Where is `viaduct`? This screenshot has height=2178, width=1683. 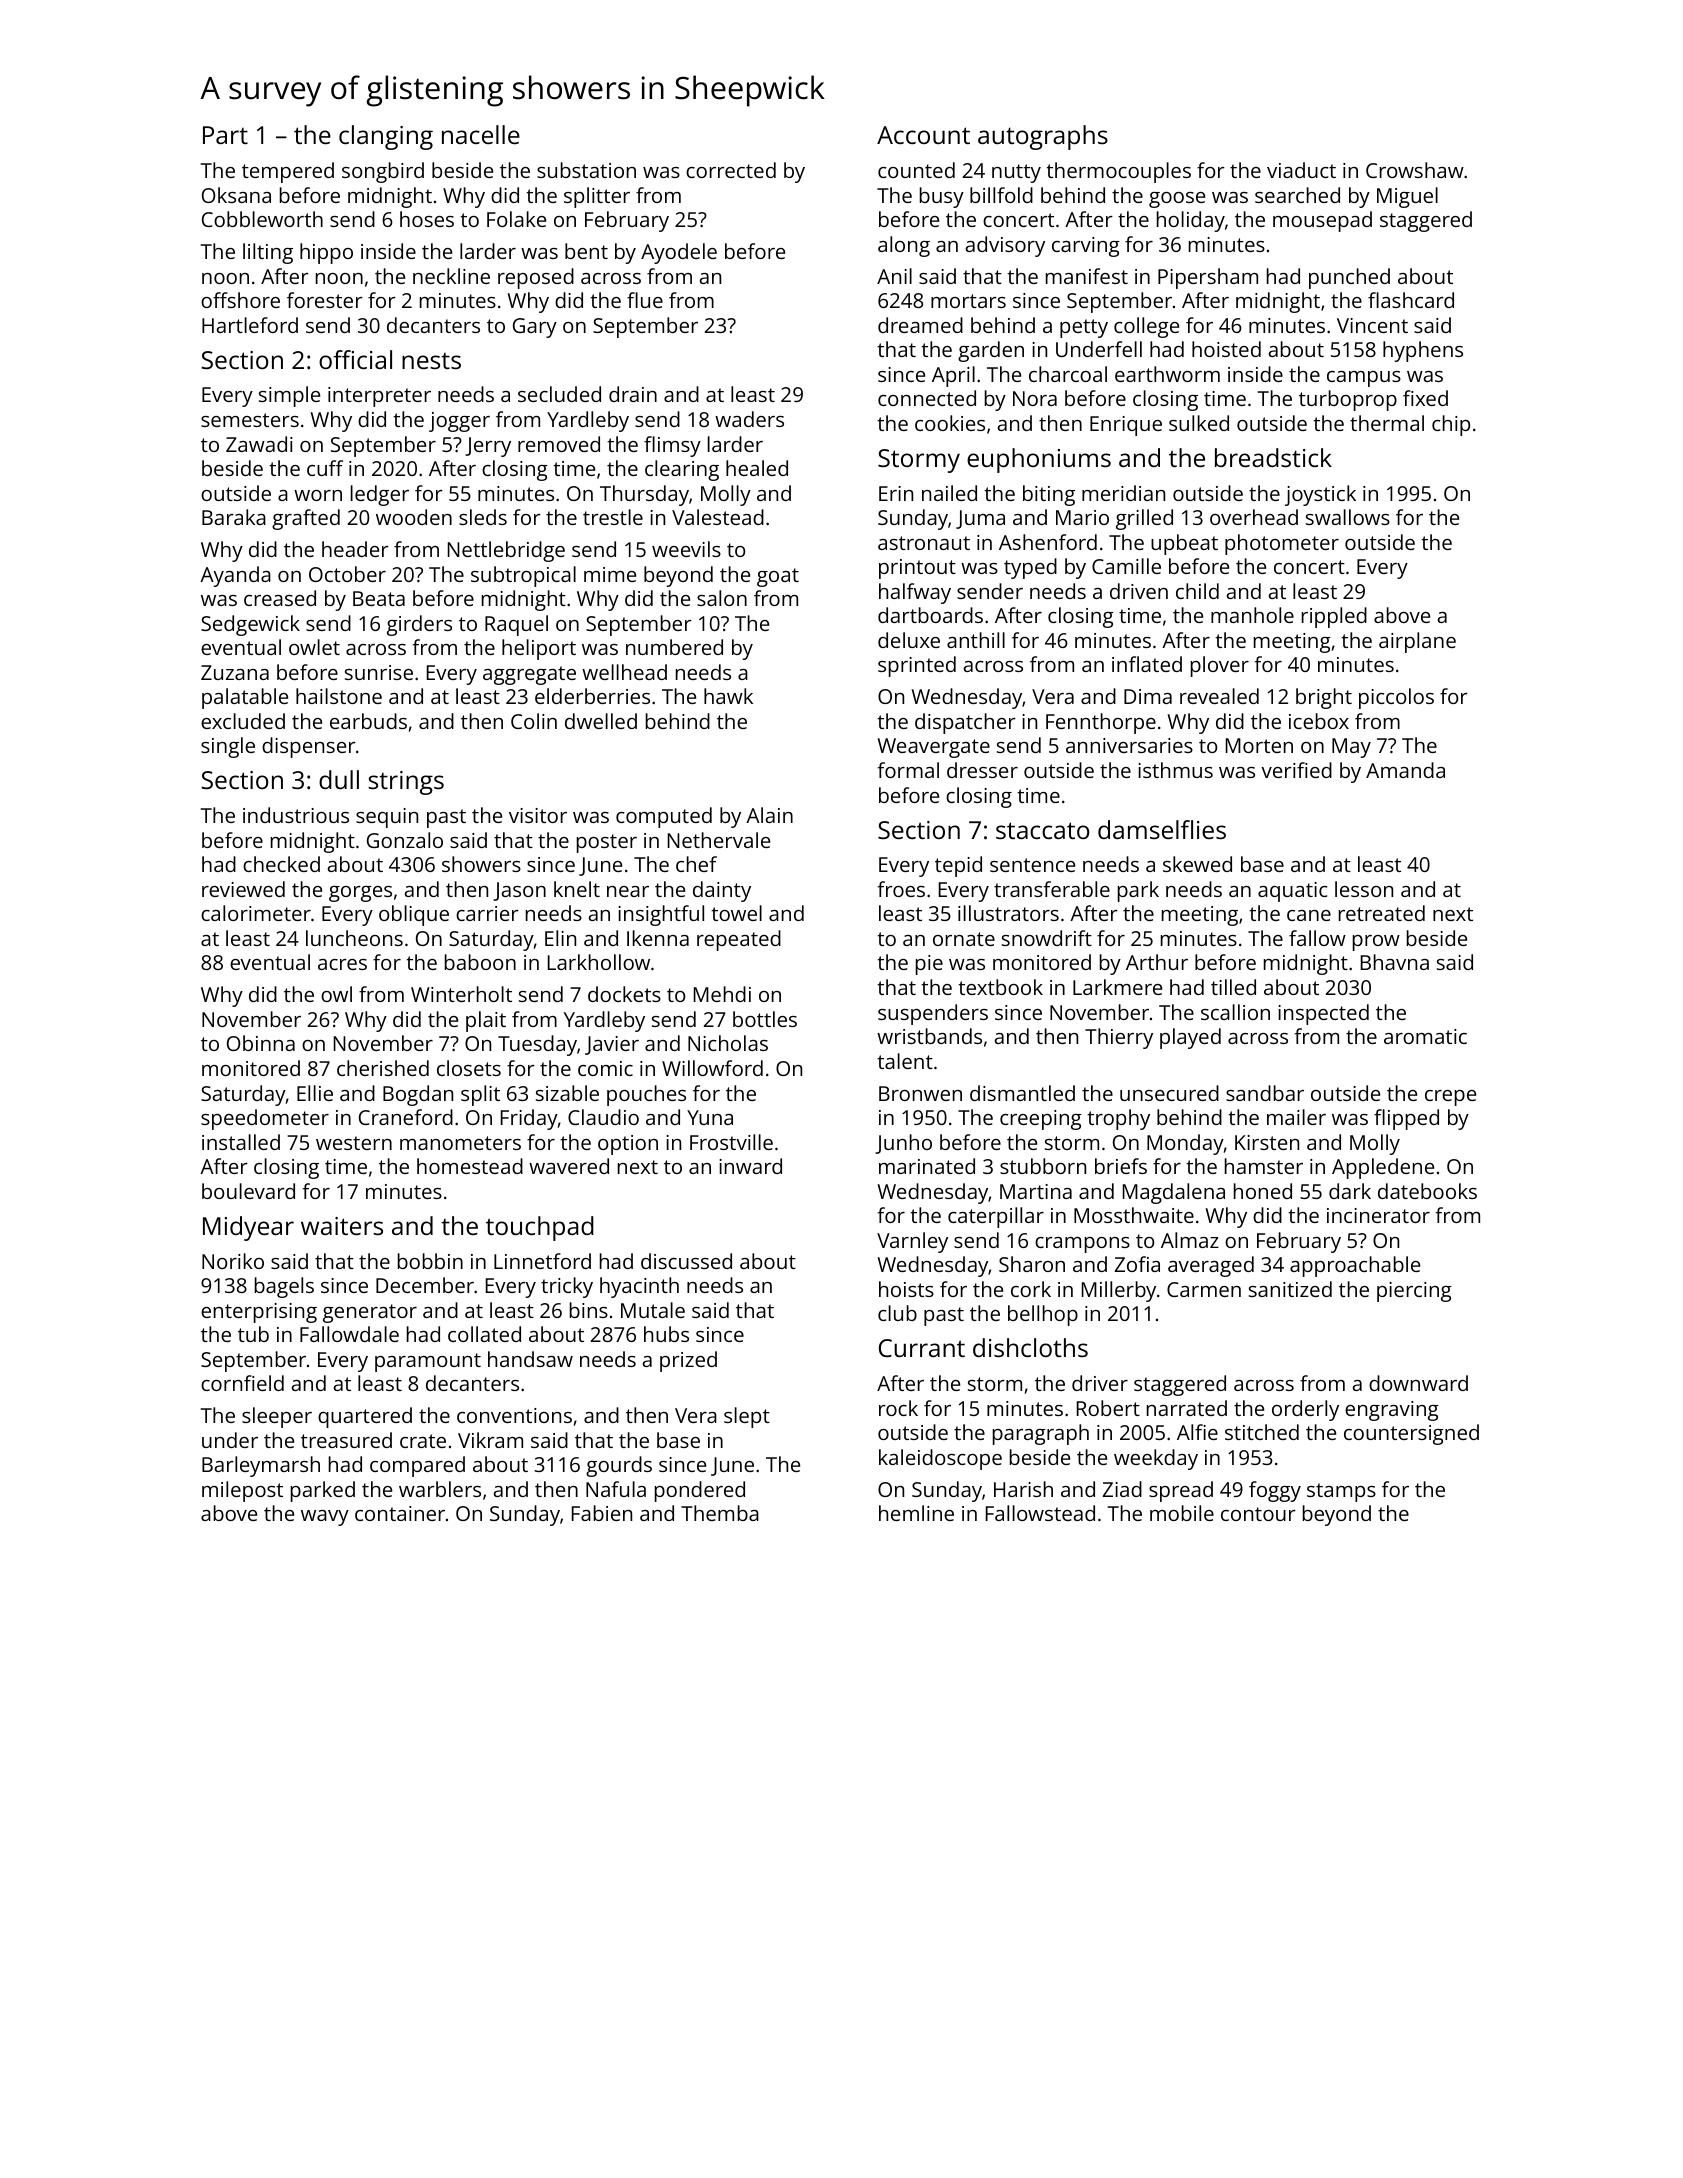
viaduct is located at coordinates (1301, 170).
